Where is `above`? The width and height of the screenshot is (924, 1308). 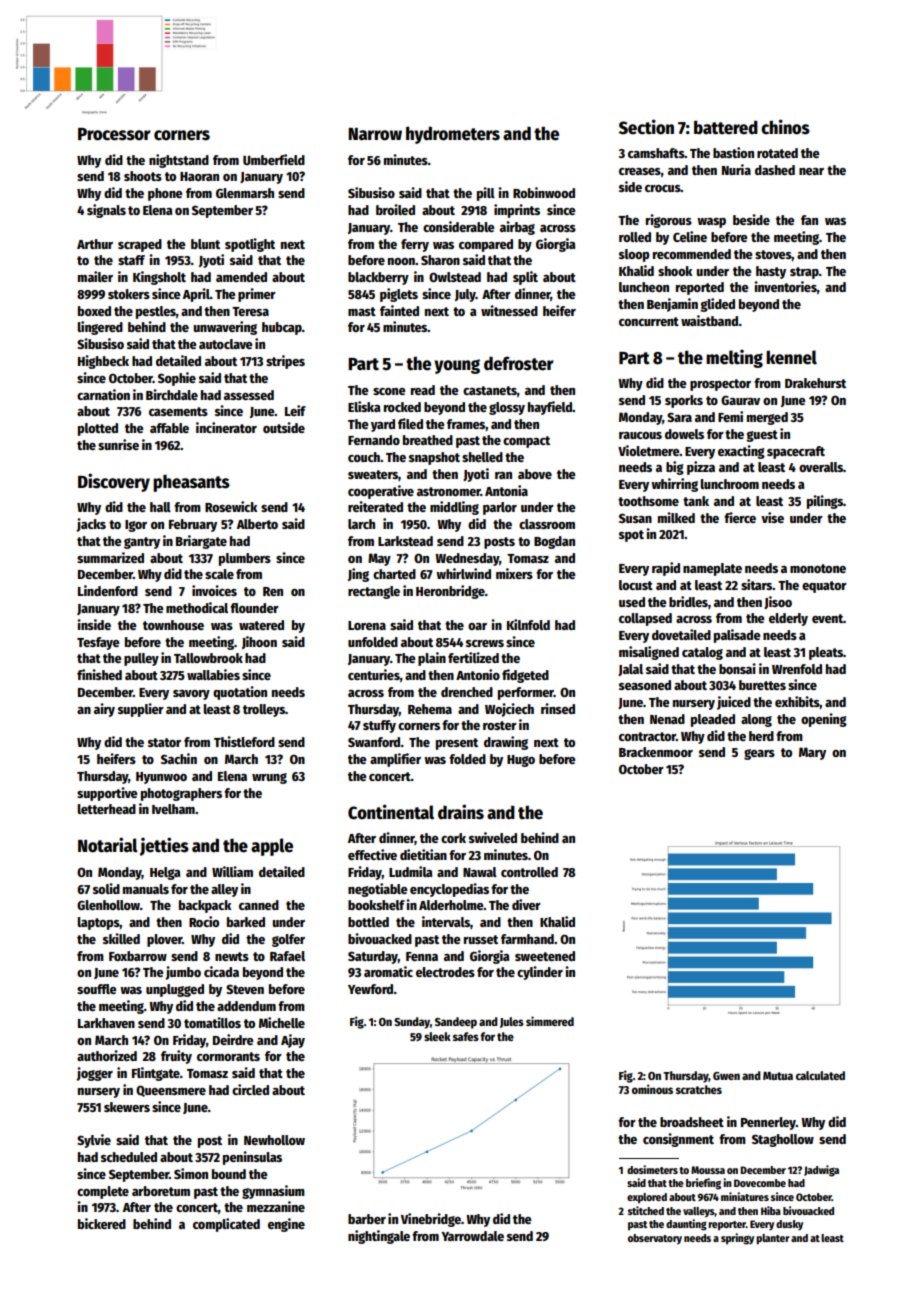
above is located at coordinates (535, 474).
